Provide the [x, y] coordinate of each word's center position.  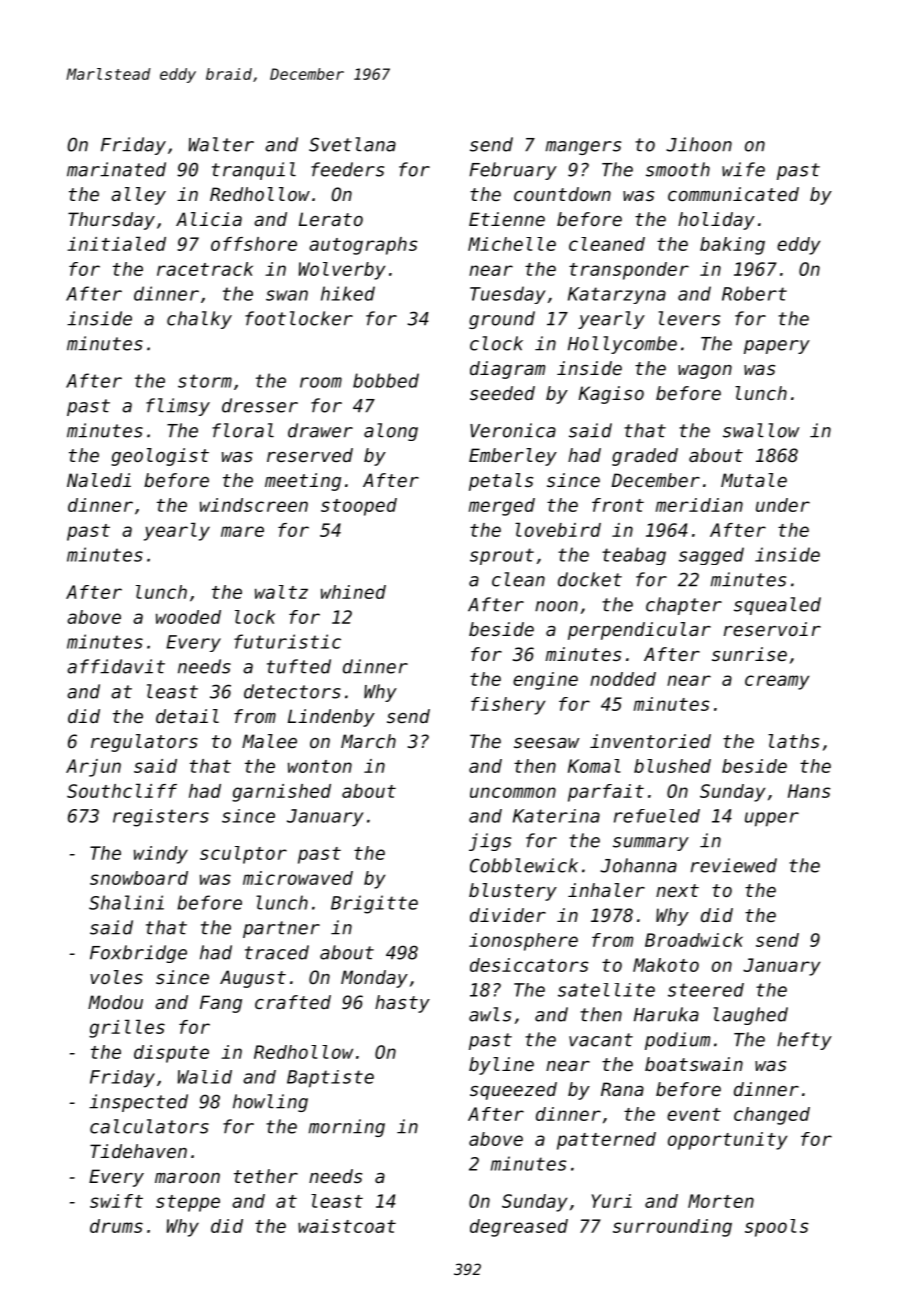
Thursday [111, 221]
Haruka [666, 1014]
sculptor [243, 855]
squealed [777, 606]
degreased [519, 1228]
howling [270, 1103]
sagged [711, 556]
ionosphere [523, 942]
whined [353, 592]
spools [777, 1228]
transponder [629, 271]
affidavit [116, 666]
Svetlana [352, 144]
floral [243, 430]
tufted [299, 666]
